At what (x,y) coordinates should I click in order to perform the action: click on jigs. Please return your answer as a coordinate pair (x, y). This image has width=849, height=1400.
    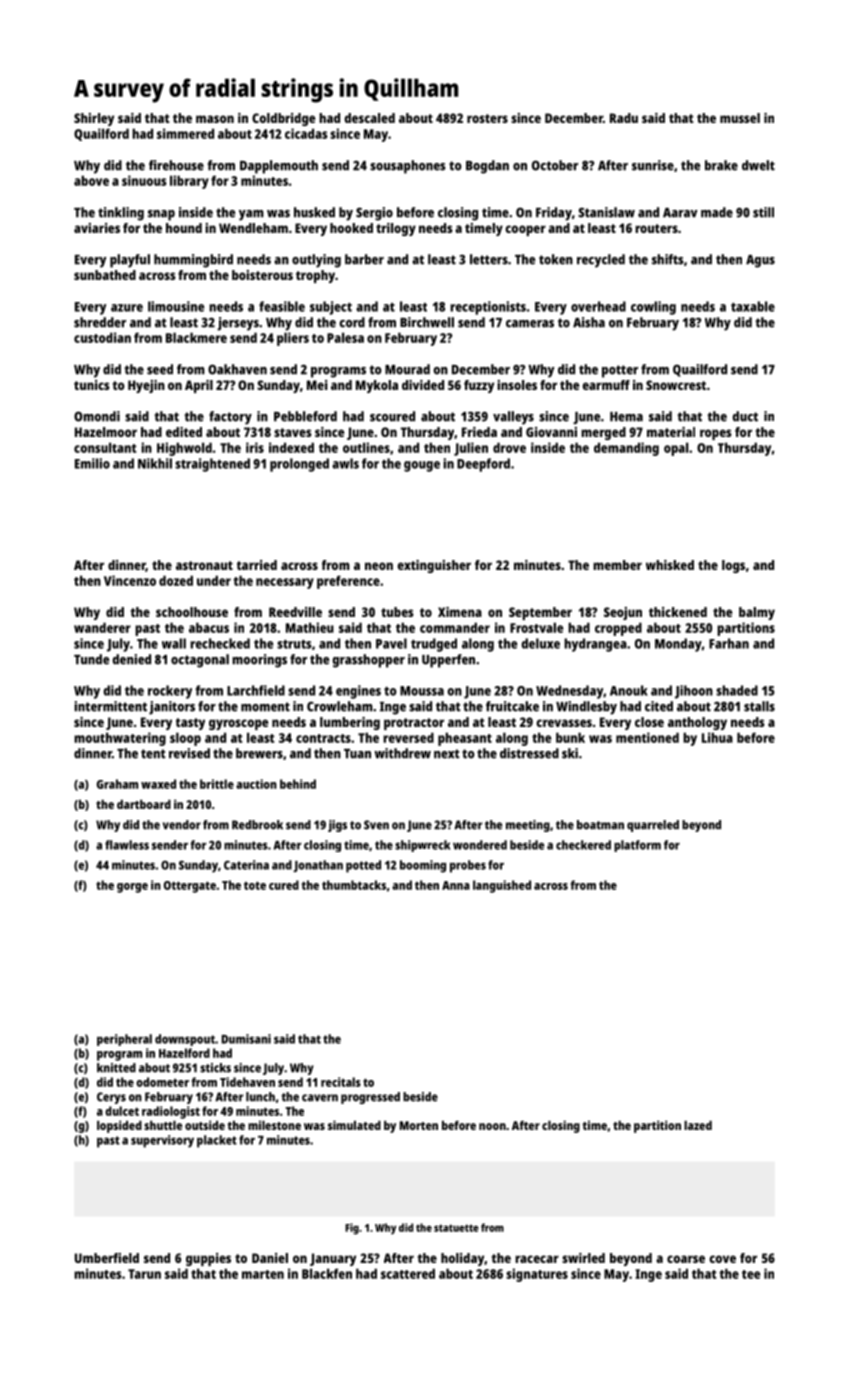
    Looking at the image, I should click on (337, 826).
